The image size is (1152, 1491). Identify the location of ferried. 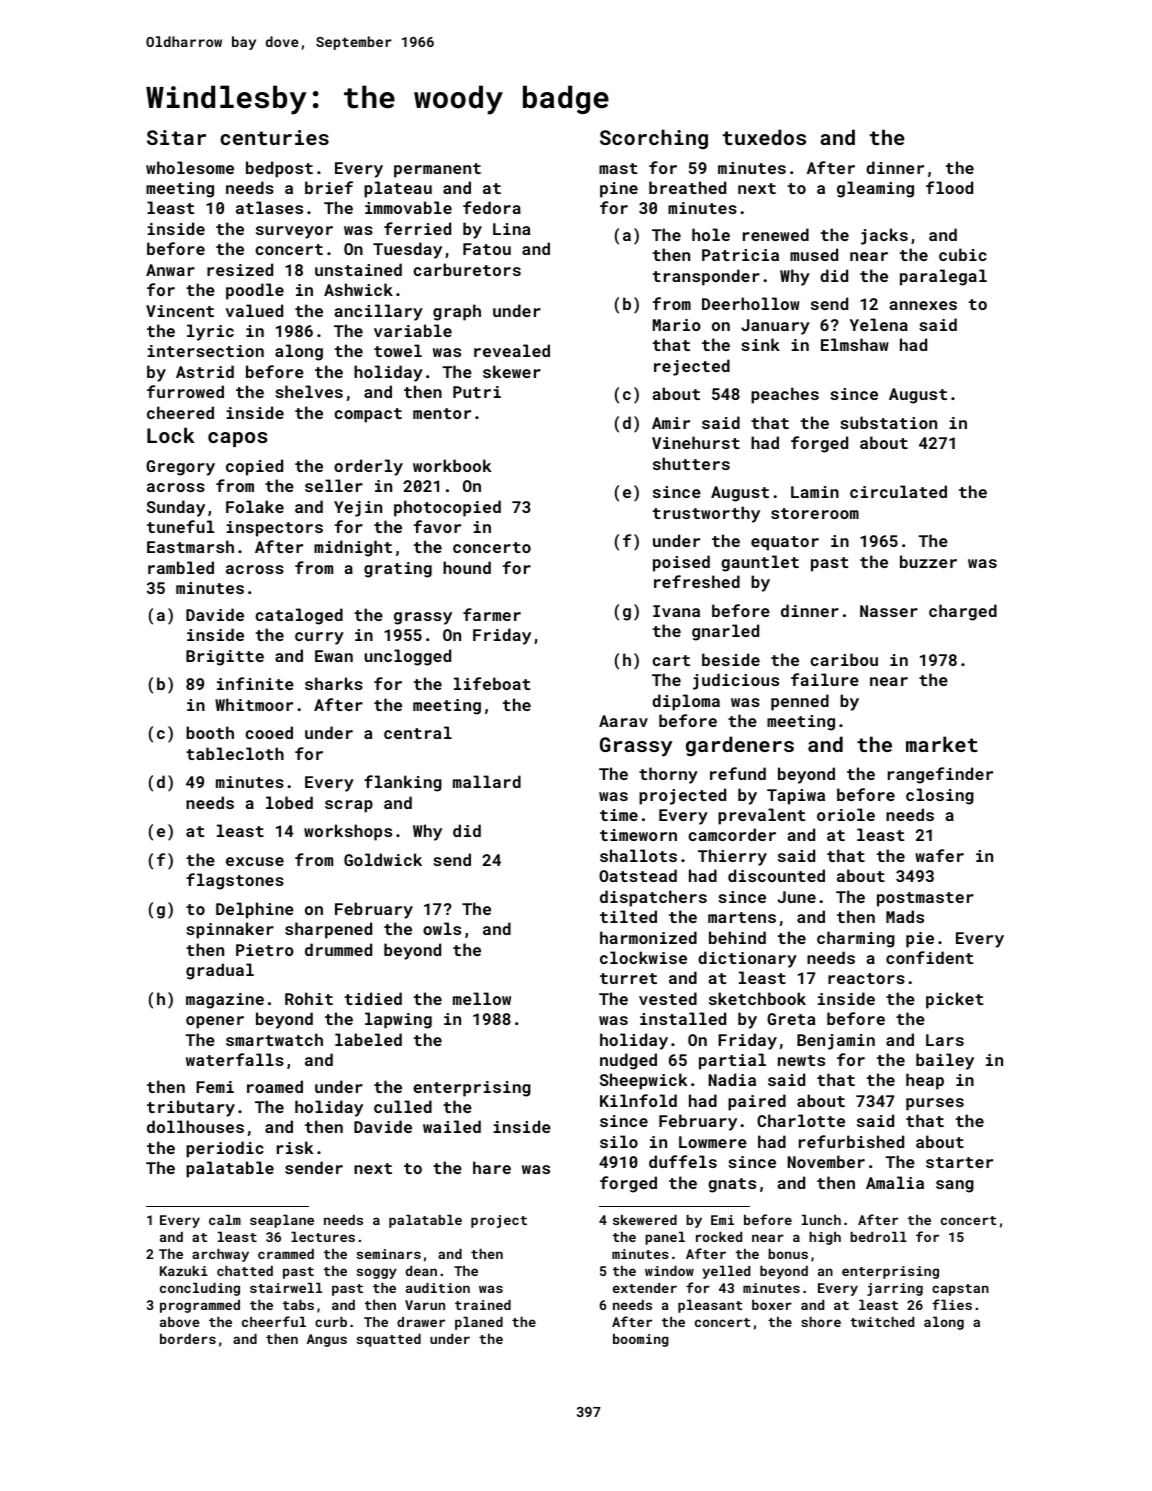
(417, 228).
